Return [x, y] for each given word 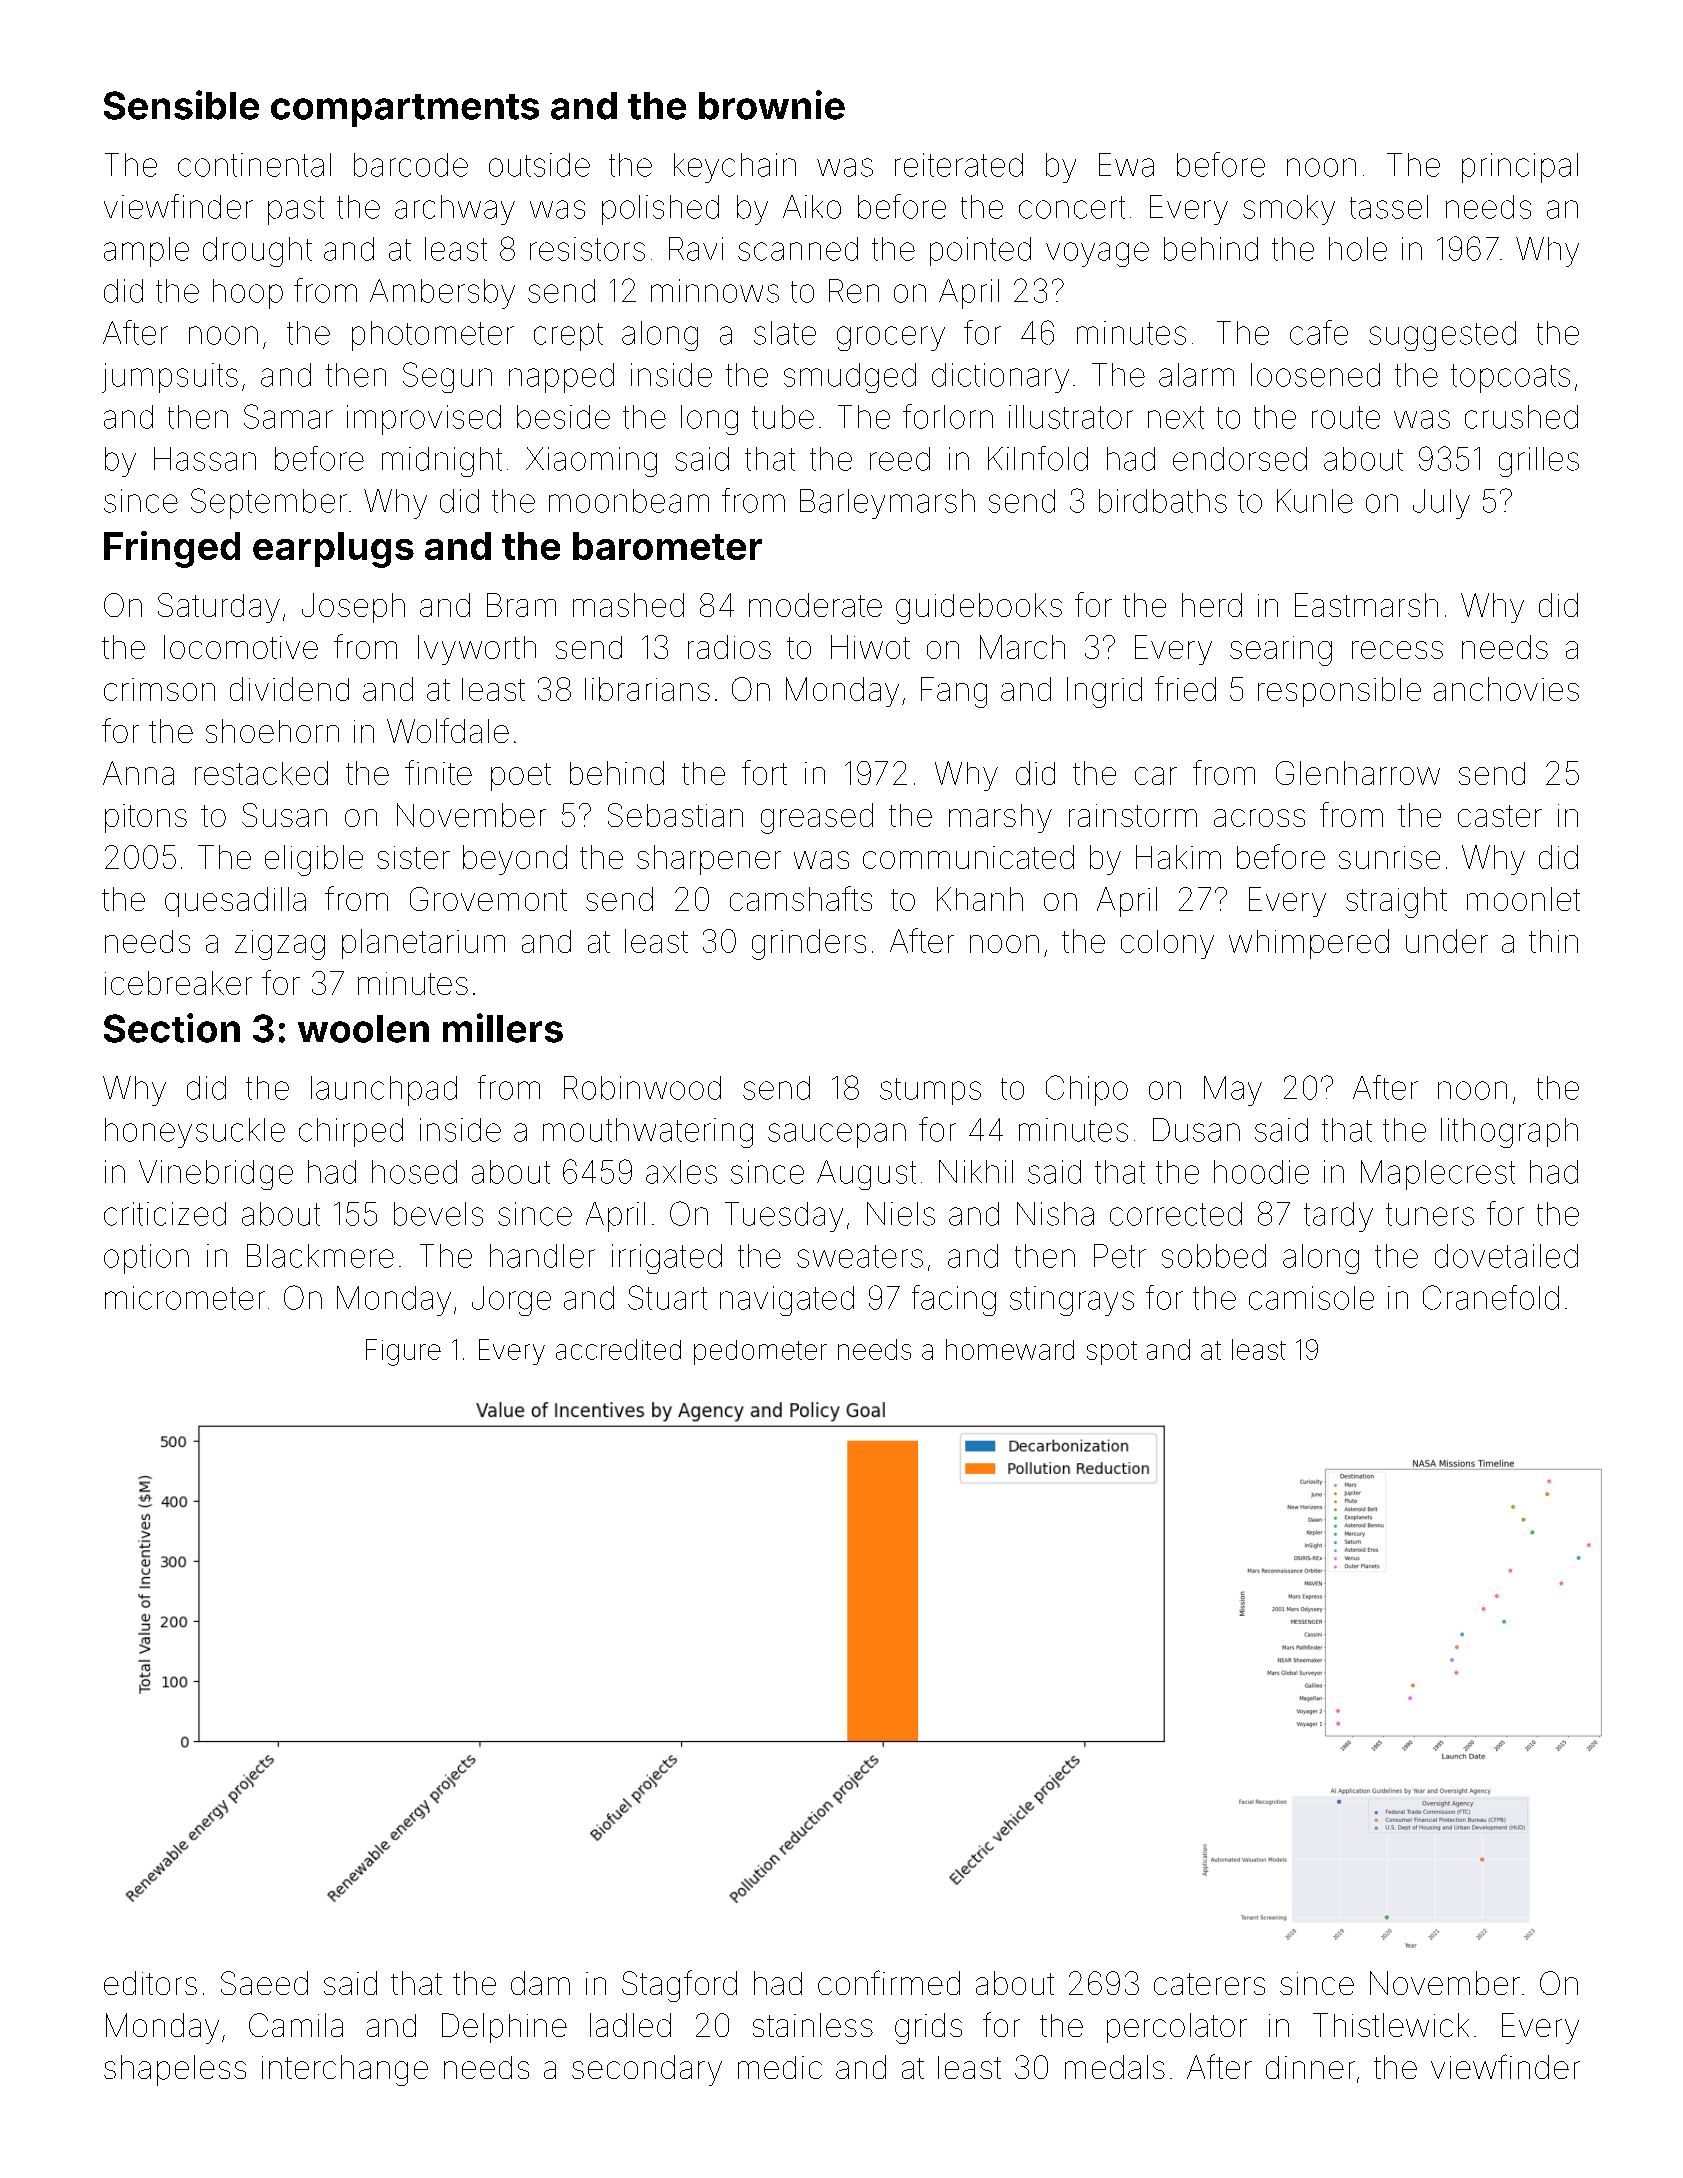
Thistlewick [1391, 2025]
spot [1112, 1353]
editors [150, 1983]
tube [783, 417]
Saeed [264, 1983]
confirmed [889, 1982]
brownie [772, 105]
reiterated [959, 165]
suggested [1442, 336]
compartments [405, 110]
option [146, 1259]
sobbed [1214, 1256]
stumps [930, 1091]
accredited [618, 1349]
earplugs [333, 550]
